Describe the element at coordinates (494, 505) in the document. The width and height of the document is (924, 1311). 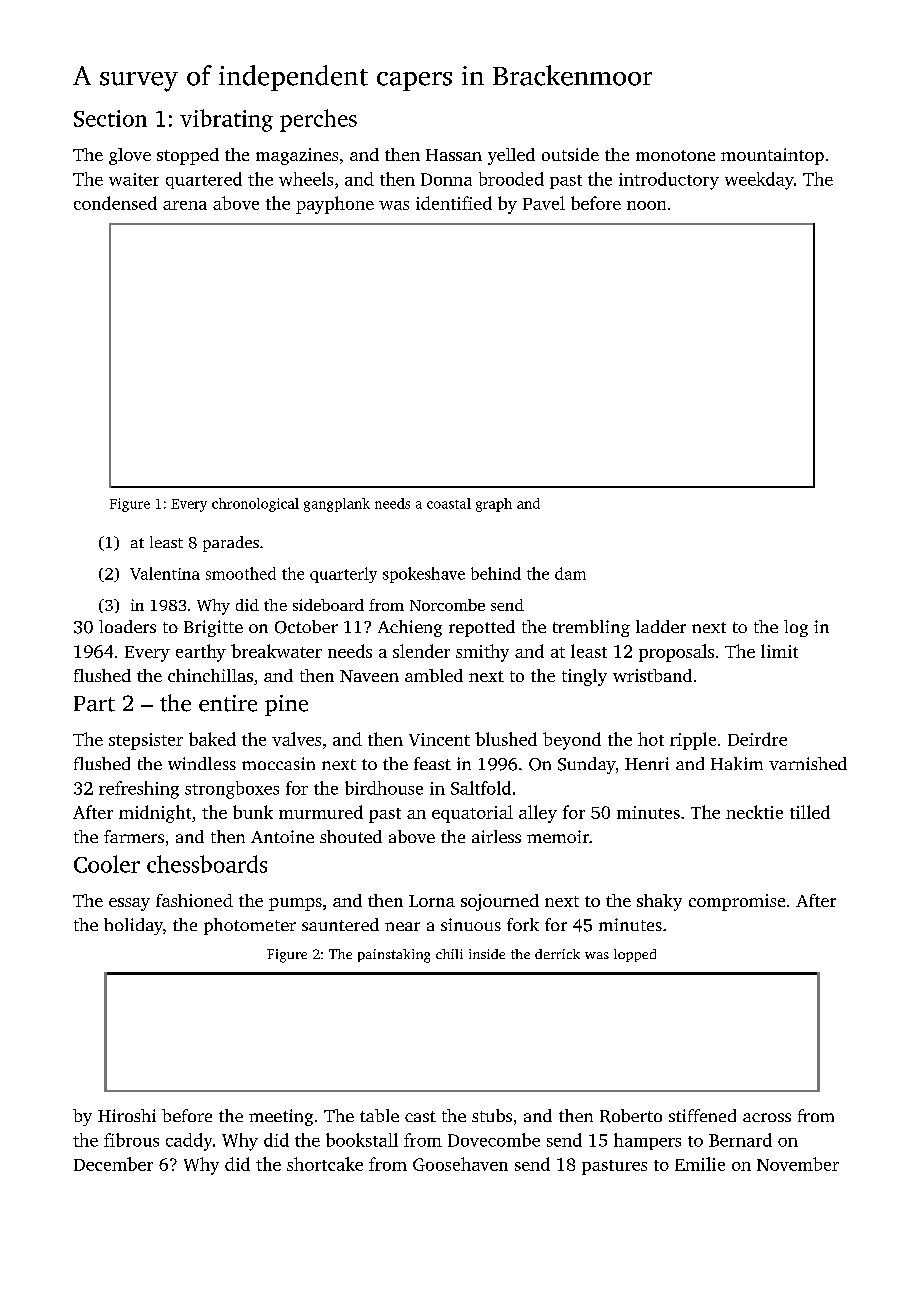
I see `graph` at that location.
